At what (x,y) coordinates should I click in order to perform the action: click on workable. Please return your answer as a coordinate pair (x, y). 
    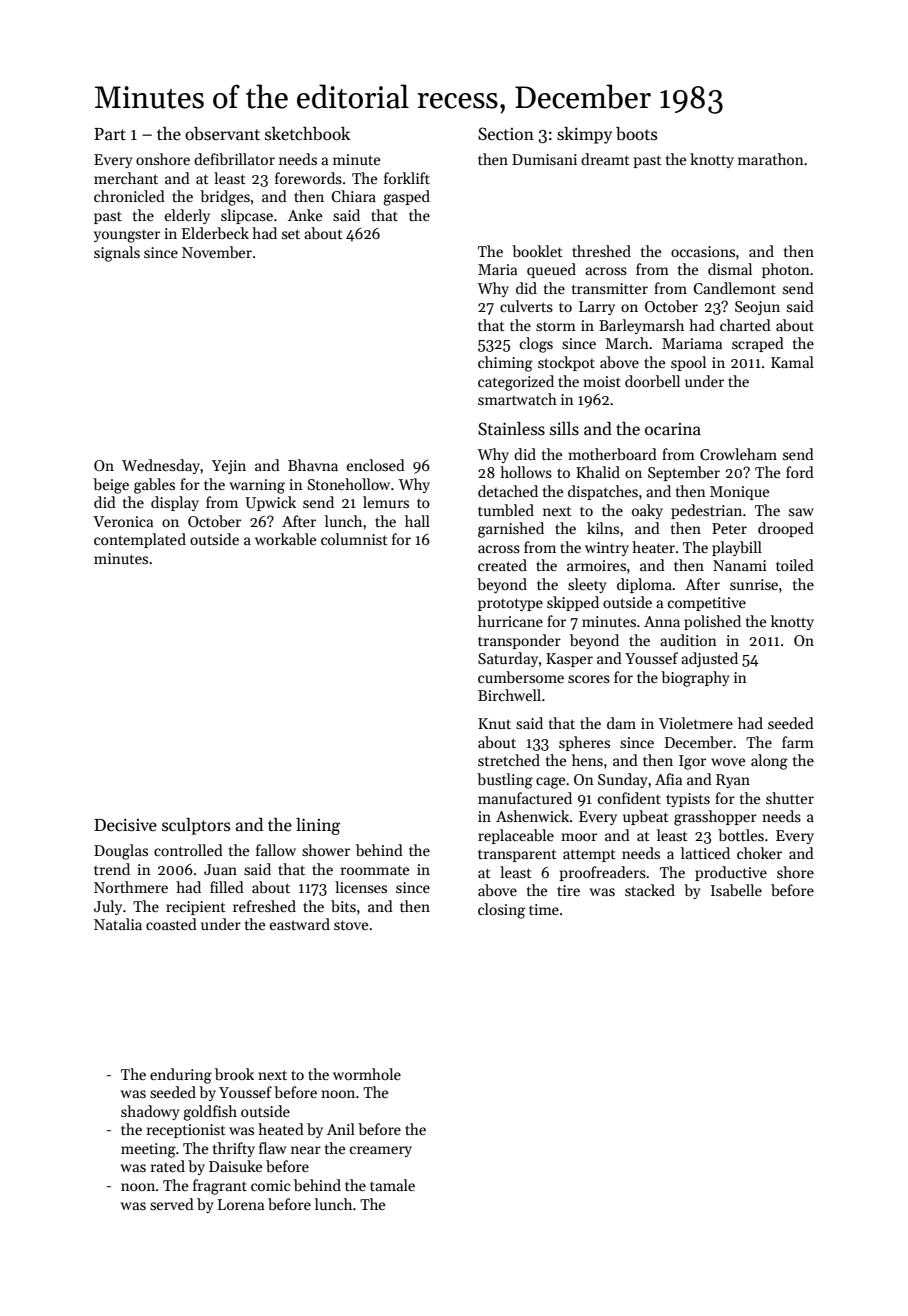
    Looking at the image, I should click on (286, 539).
